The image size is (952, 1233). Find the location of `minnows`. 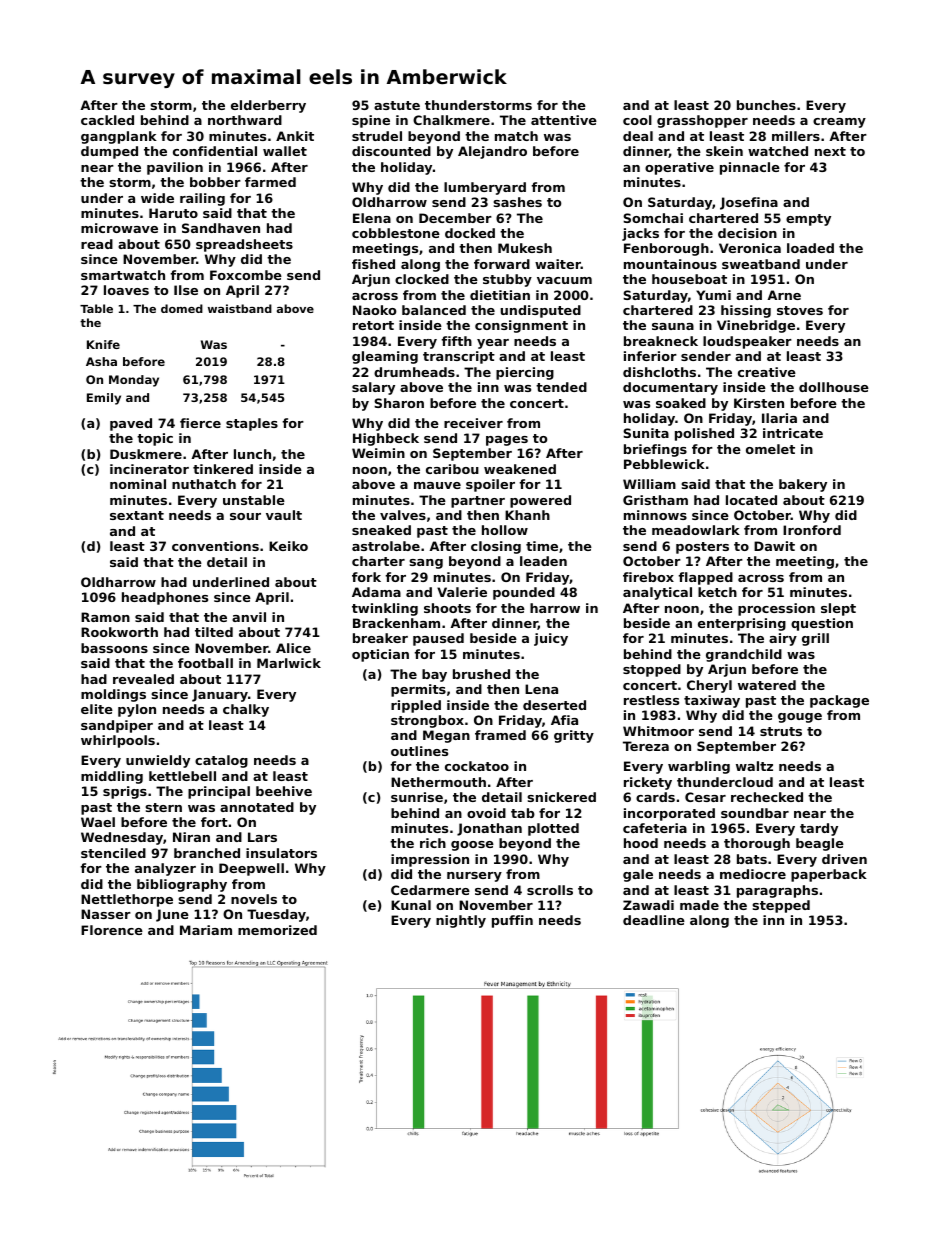

minnows is located at coordinates (655, 515).
